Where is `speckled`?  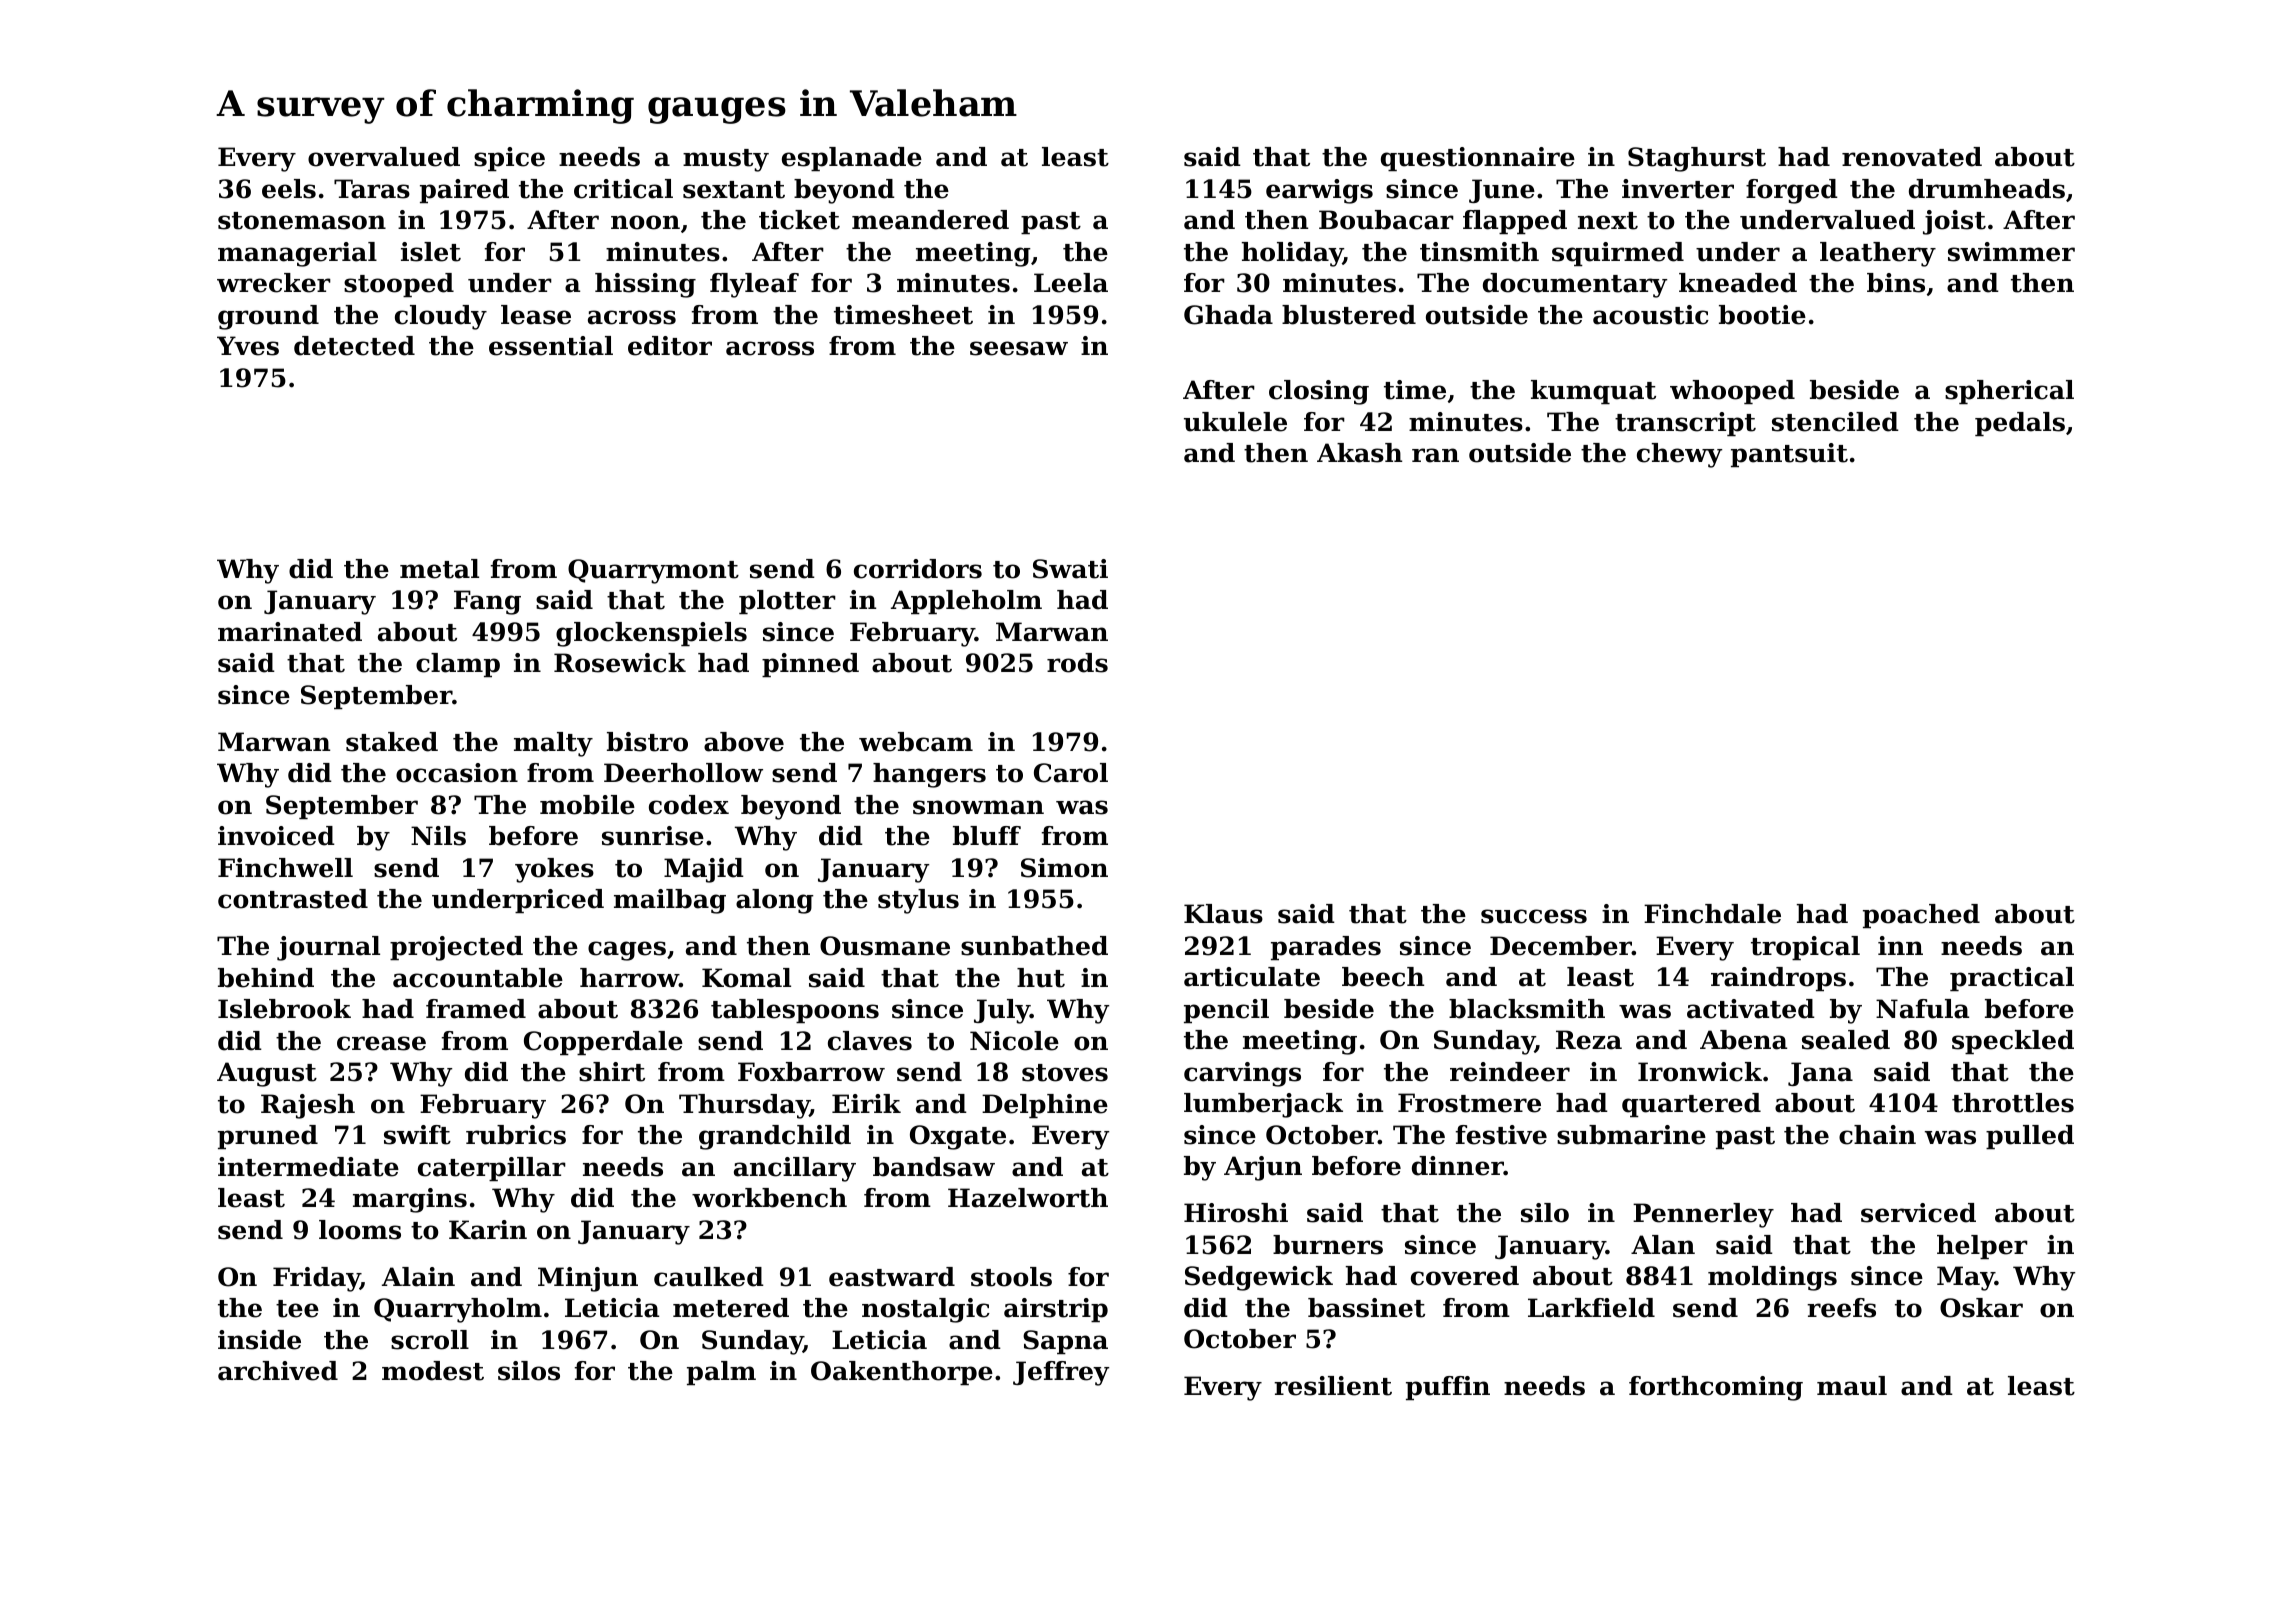 speckled is located at coordinates (2013, 1042).
